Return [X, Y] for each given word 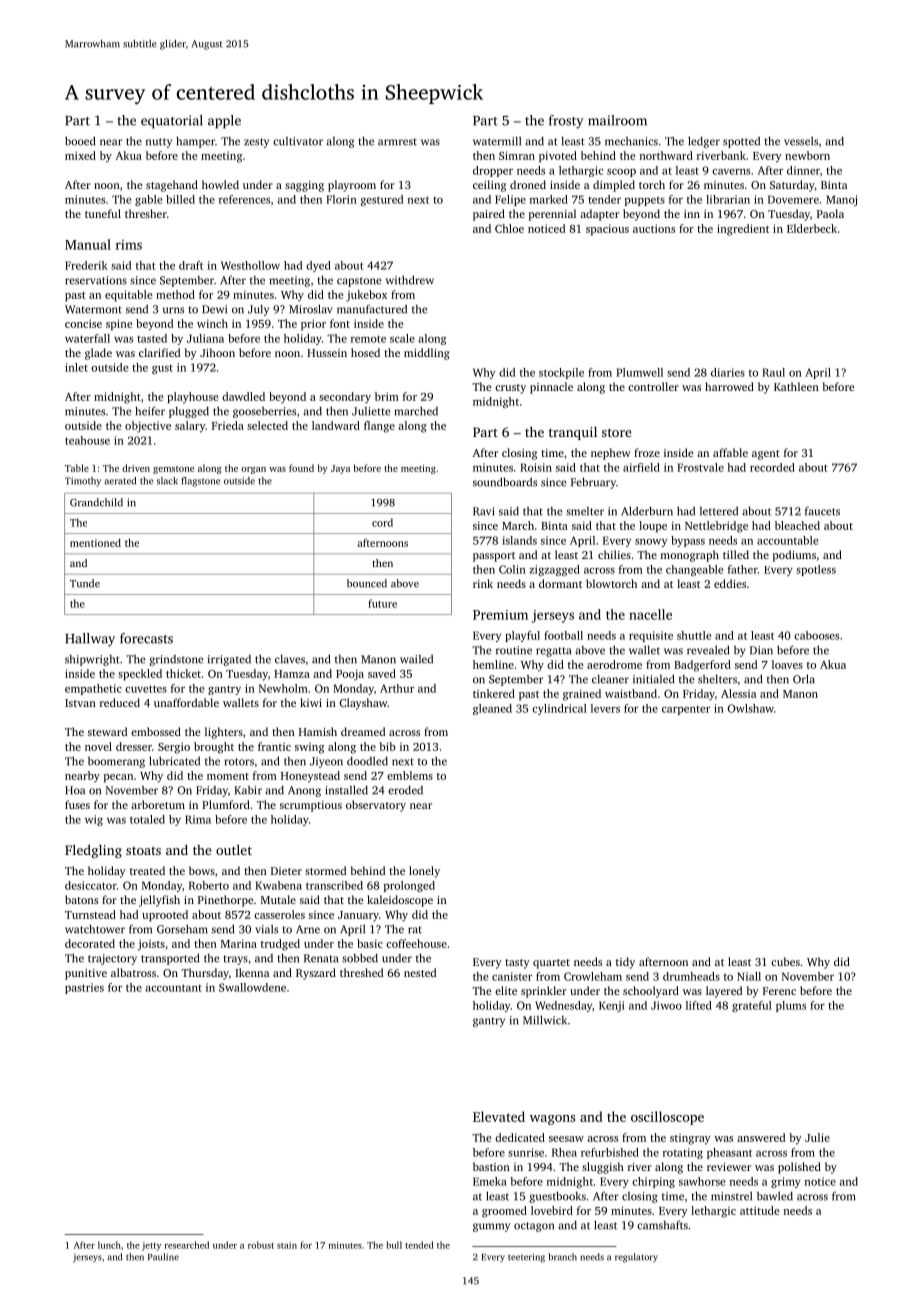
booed [80, 141]
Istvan [80, 703]
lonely [424, 872]
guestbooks [557, 1197]
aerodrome [614, 664]
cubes [785, 961]
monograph [690, 556]
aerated [120, 481]
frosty [566, 122]
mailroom [617, 120]
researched [187, 1245]
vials [266, 929]
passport [494, 557]
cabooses [816, 635]
